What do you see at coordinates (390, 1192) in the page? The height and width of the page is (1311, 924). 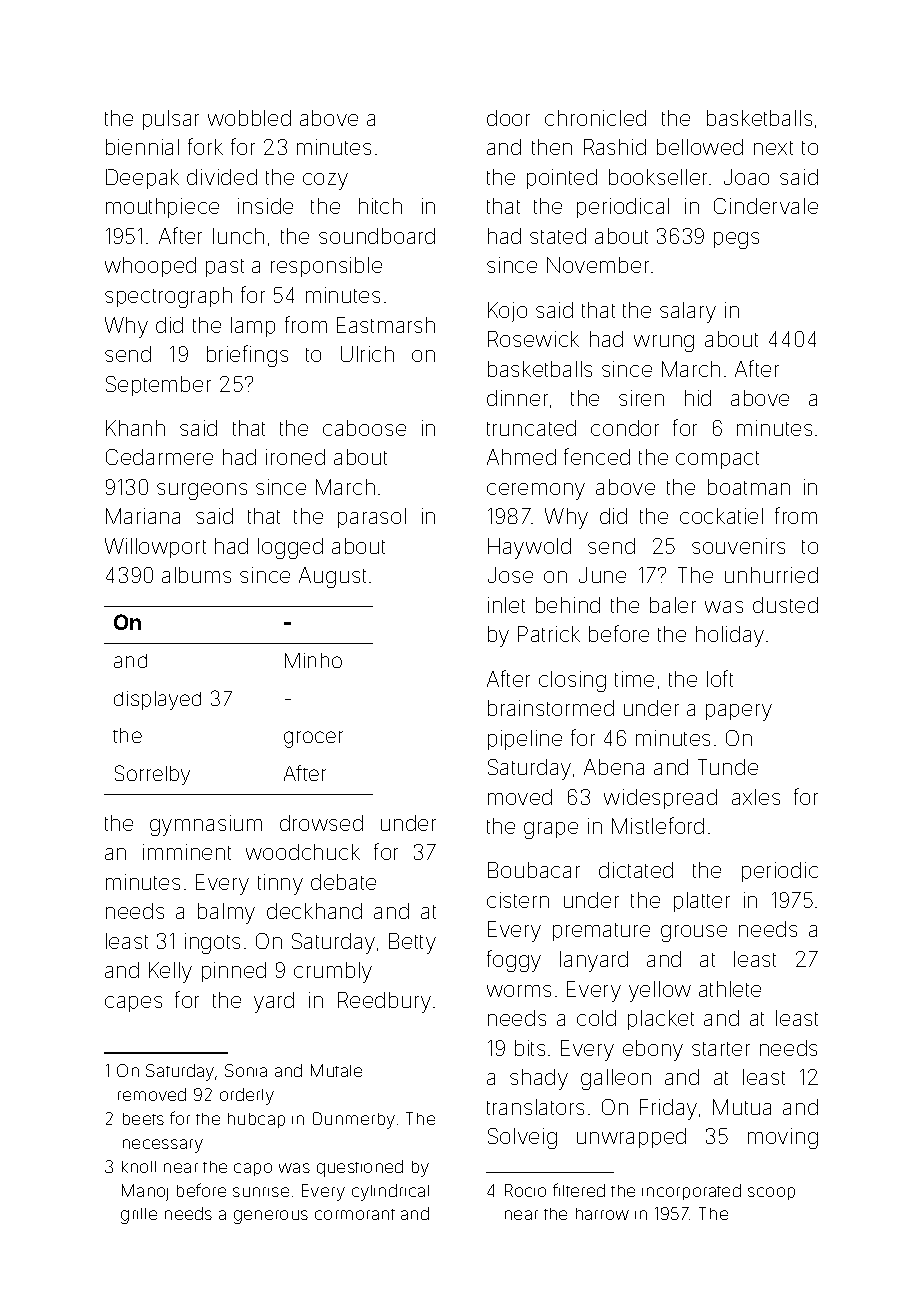 I see `cylindrical` at bounding box center [390, 1192].
